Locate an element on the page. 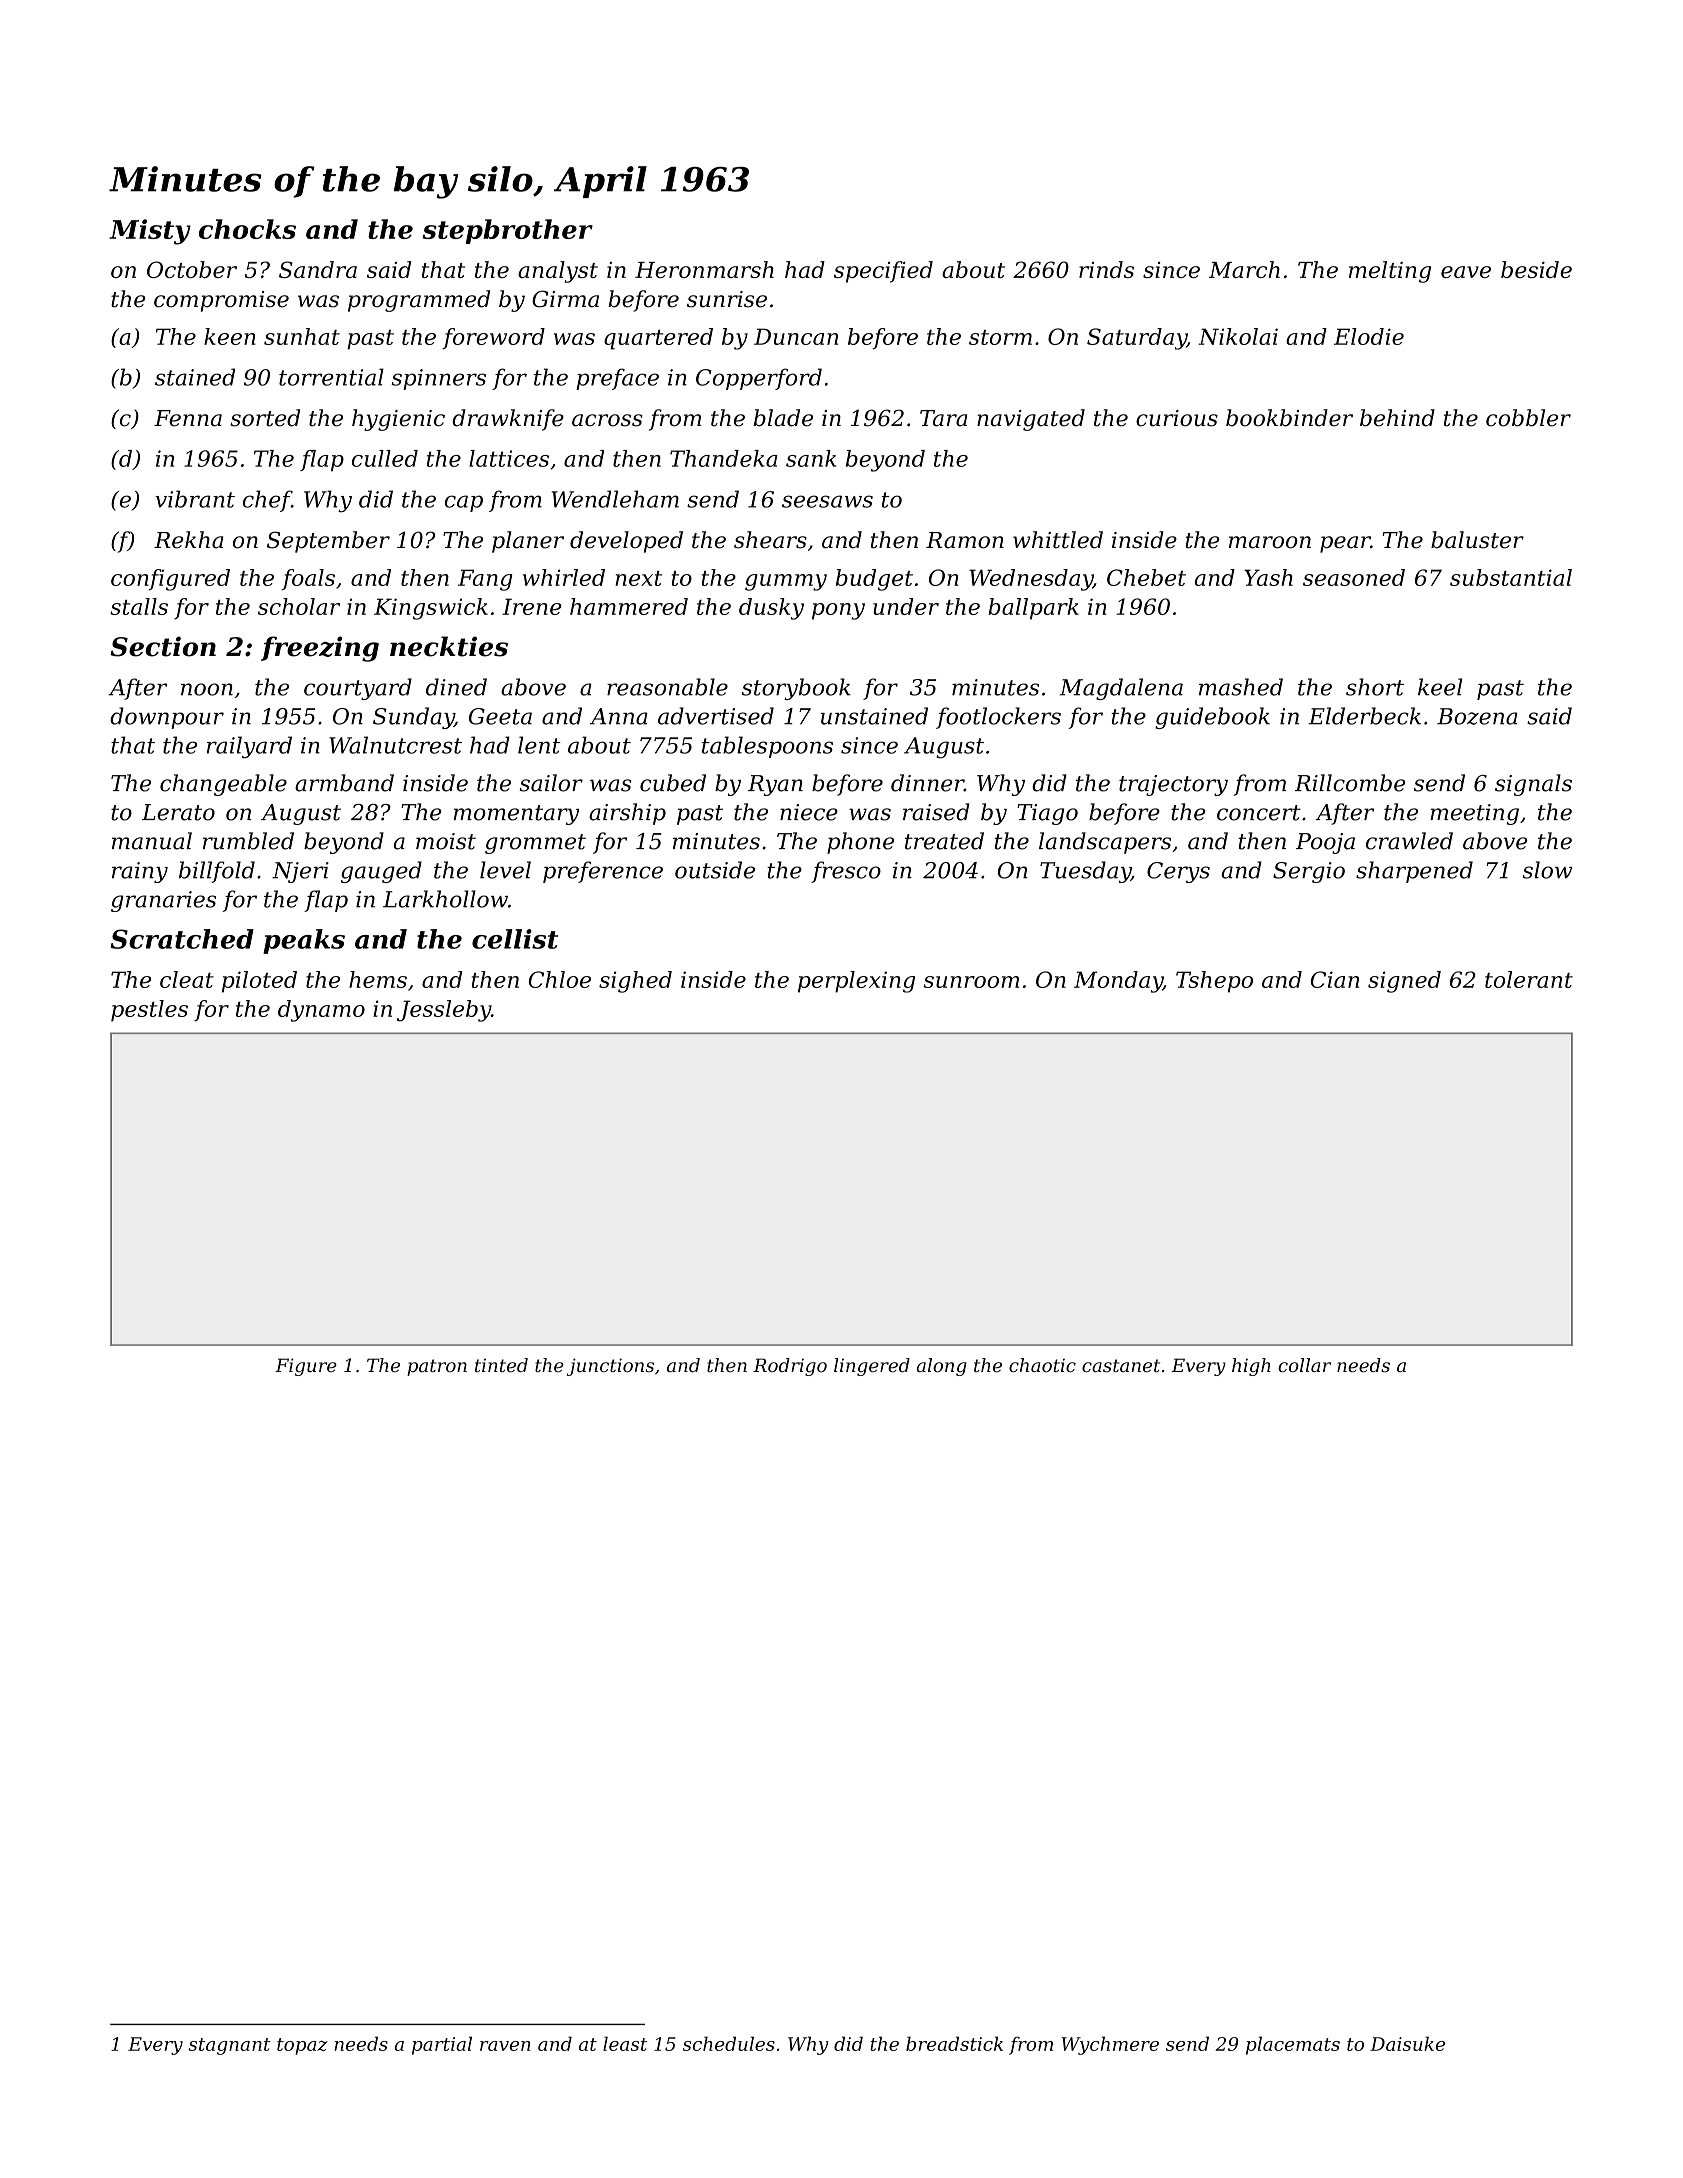 Image resolution: width=1683 pixels, height=2178 pixels. rinds is located at coordinates (1106, 269).
